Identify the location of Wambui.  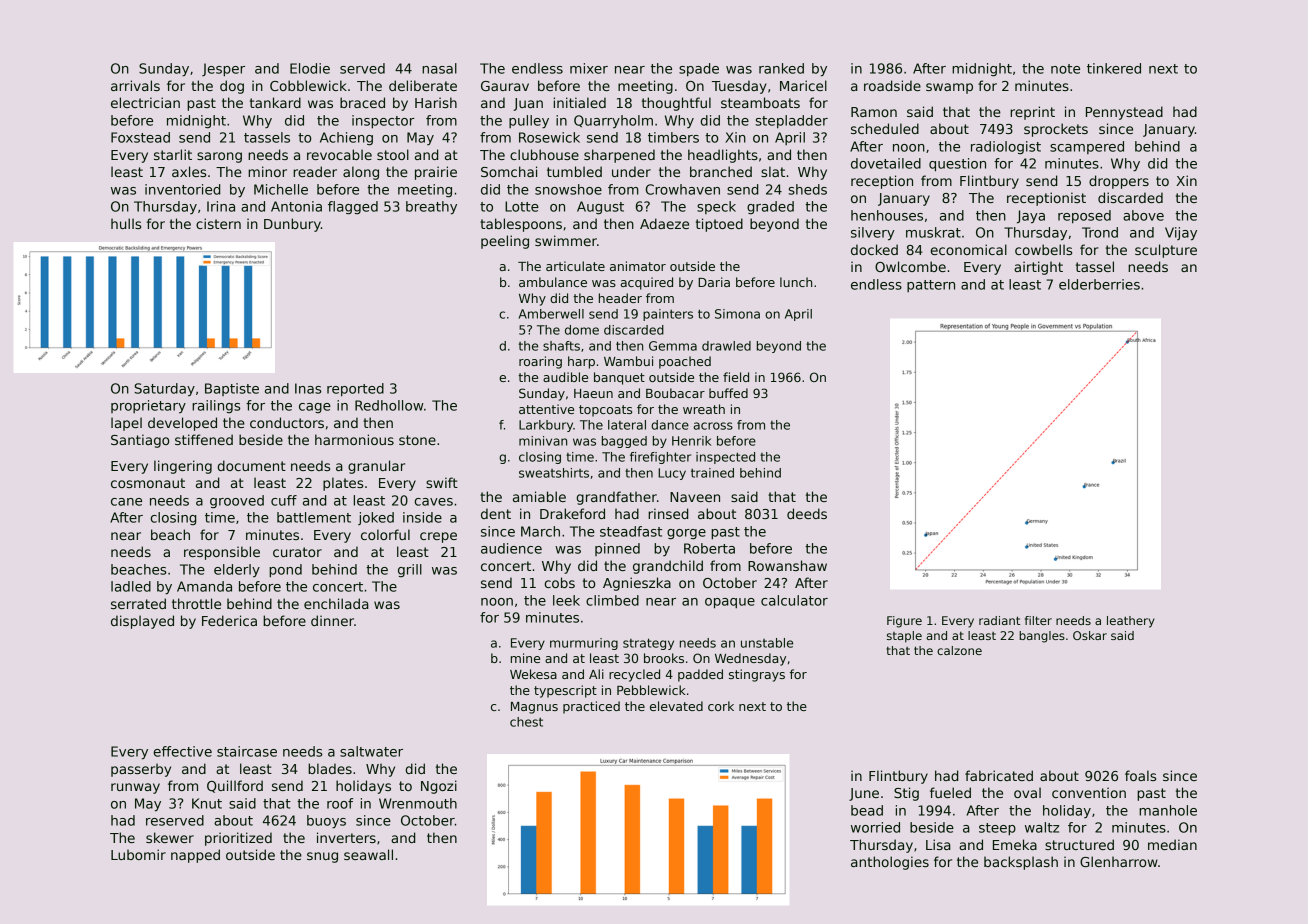
(628, 361).
